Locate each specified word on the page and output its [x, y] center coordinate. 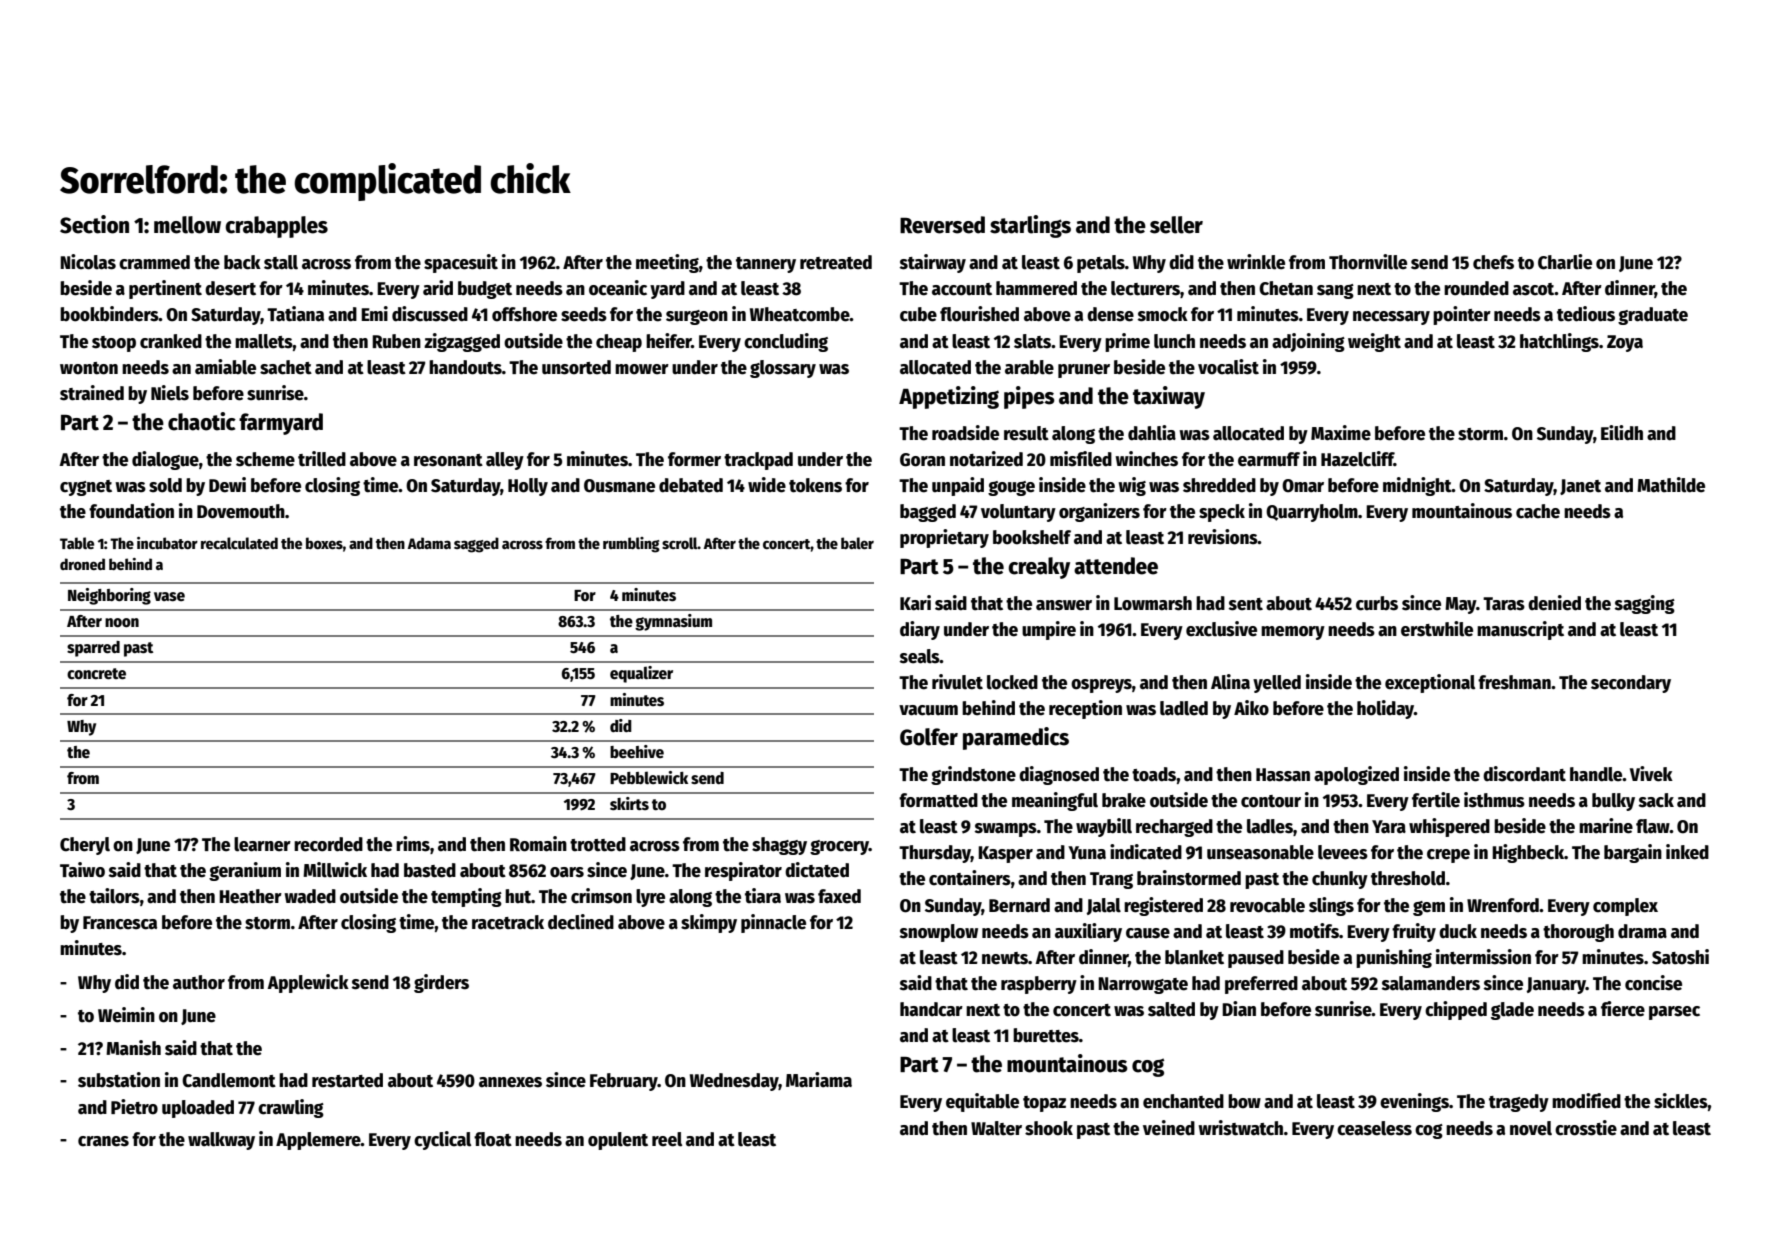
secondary [1631, 684]
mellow [187, 225]
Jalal [1104, 906]
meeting [667, 263]
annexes [510, 1082]
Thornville [1368, 262]
